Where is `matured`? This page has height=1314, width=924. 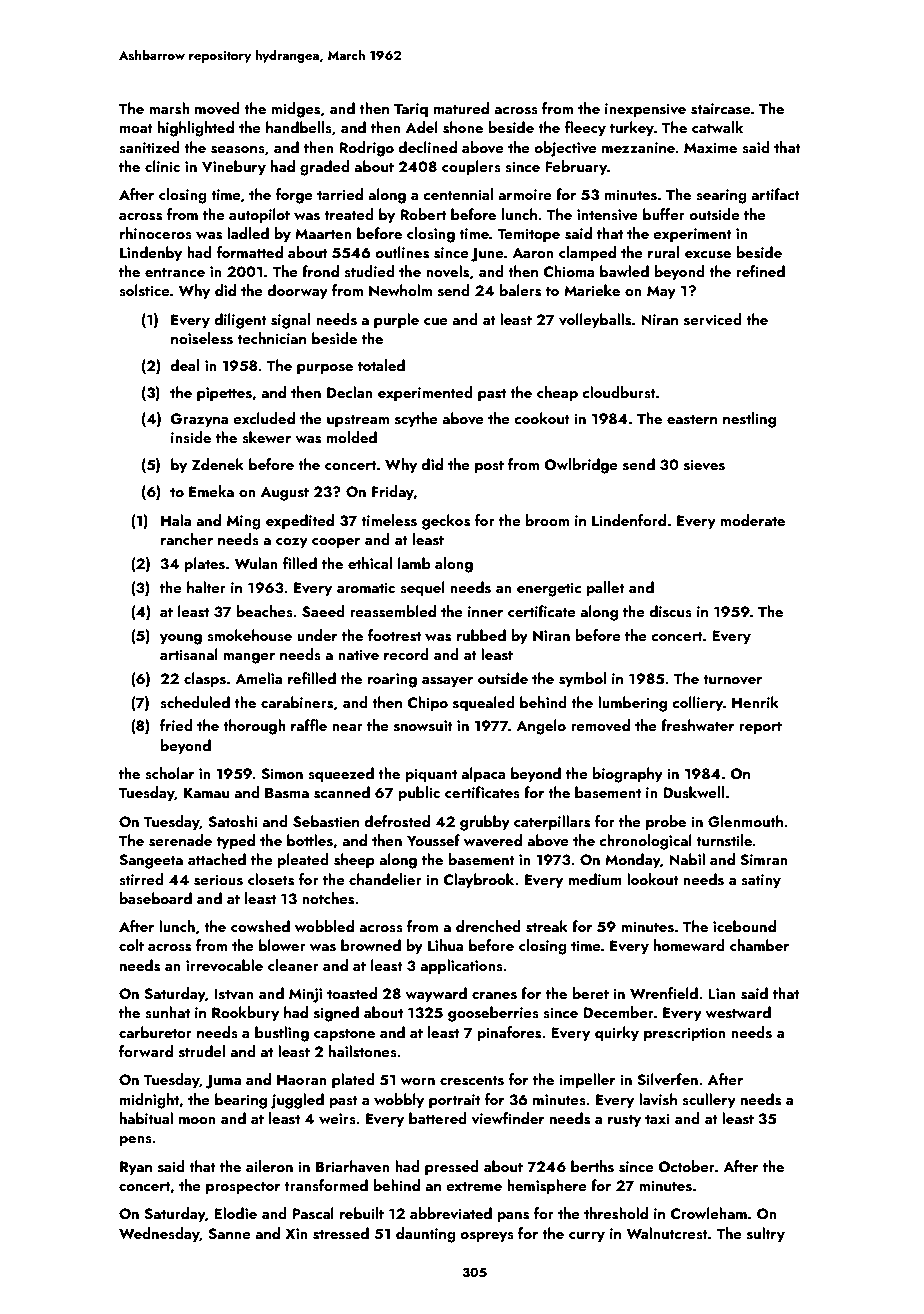
matured is located at coordinates (461, 108).
